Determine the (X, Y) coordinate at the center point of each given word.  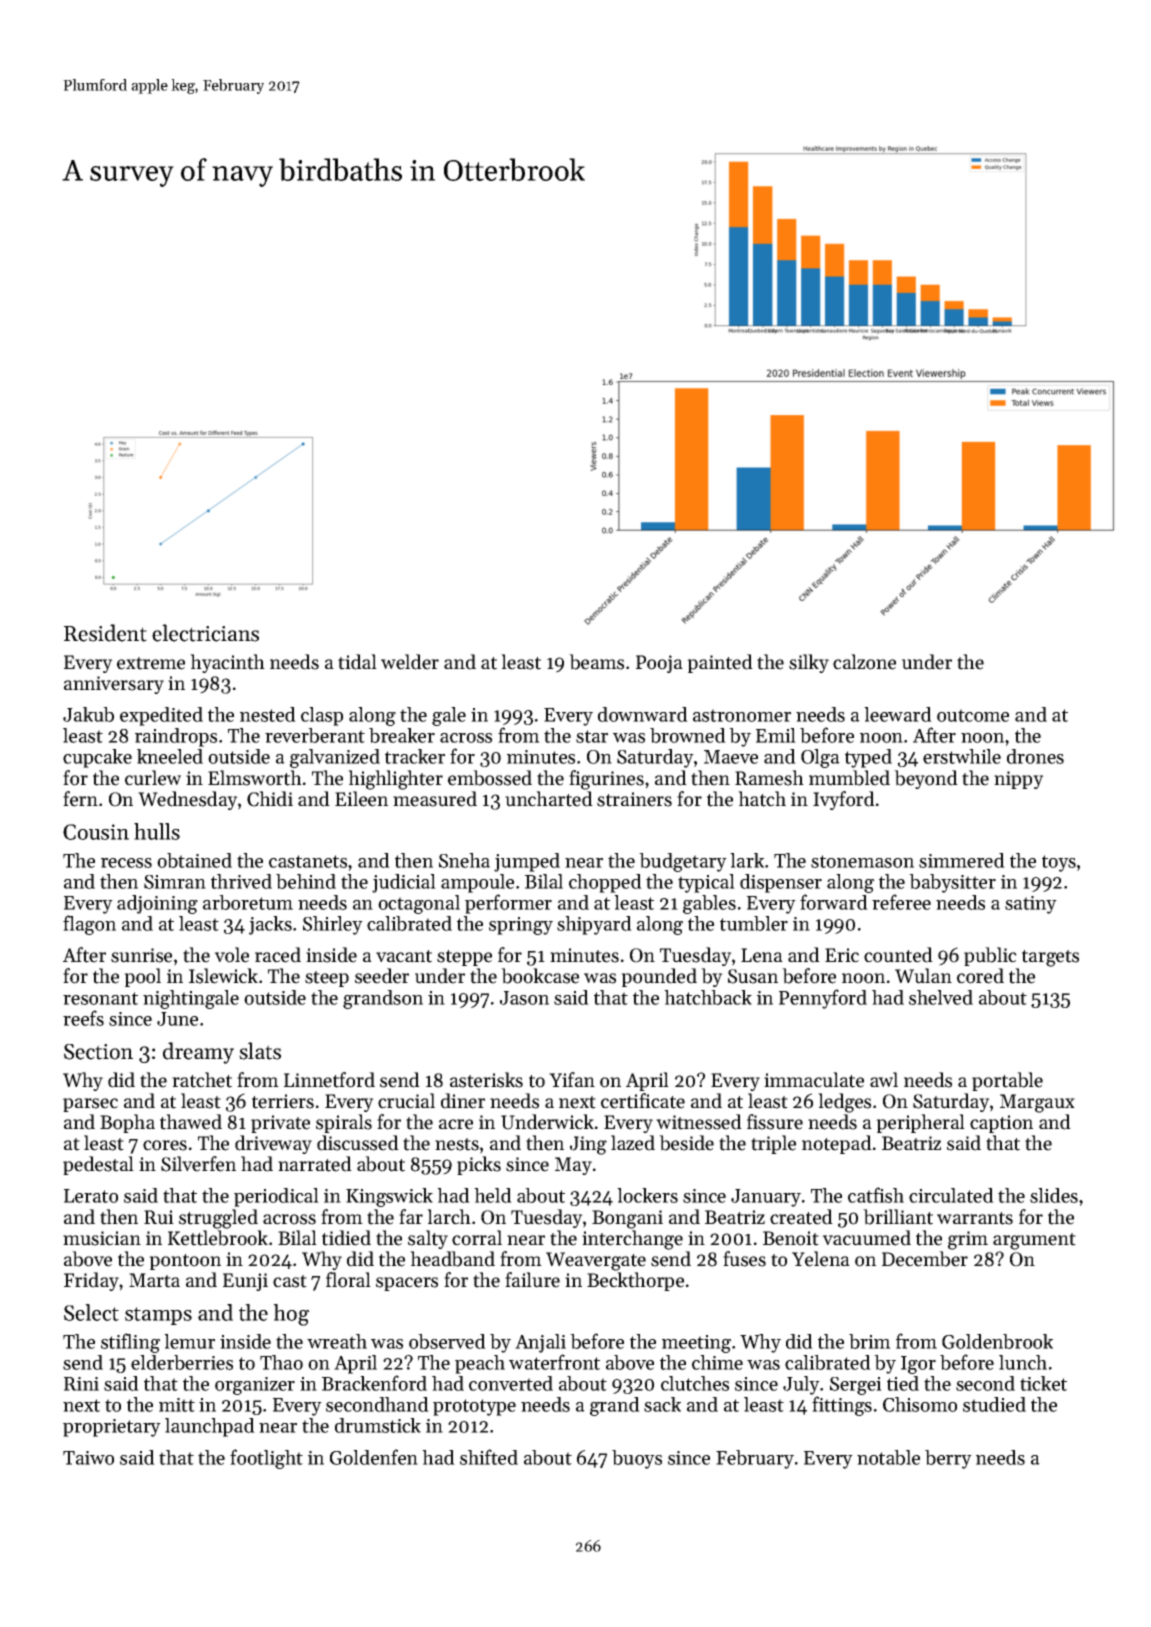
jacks (270, 925)
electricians (205, 633)
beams (596, 662)
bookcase (540, 976)
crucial (406, 1101)
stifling (130, 1343)
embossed (490, 778)
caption (1001, 1124)
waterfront (554, 1362)
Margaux (1037, 1103)
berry (948, 1459)
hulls (157, 831)
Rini (81, 1384)
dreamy (198, 1053)
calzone (864, 662)
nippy (1019, 780)
